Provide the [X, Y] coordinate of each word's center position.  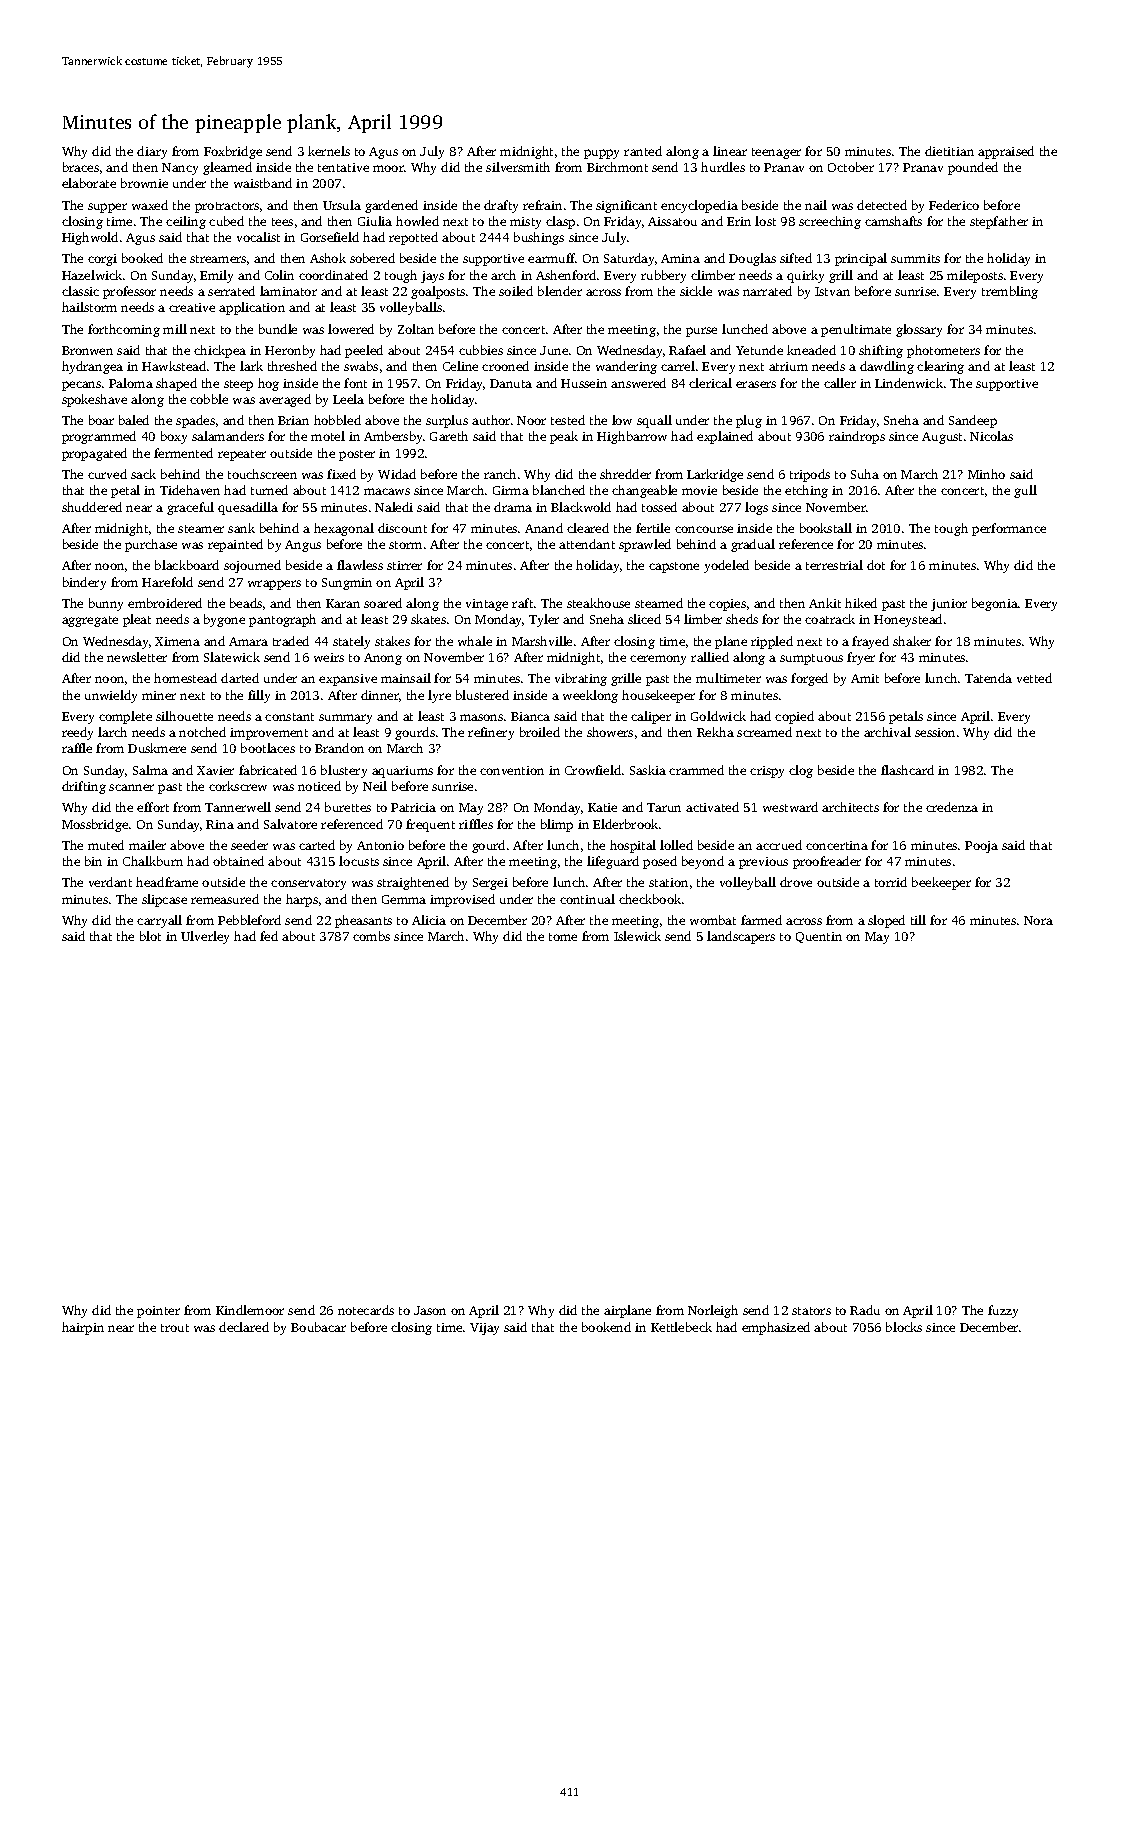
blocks [904, 1327]
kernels [329, 151]
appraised [1006, 152]
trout [175, 1328]
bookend [606, 1327]
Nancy [180, 169]
